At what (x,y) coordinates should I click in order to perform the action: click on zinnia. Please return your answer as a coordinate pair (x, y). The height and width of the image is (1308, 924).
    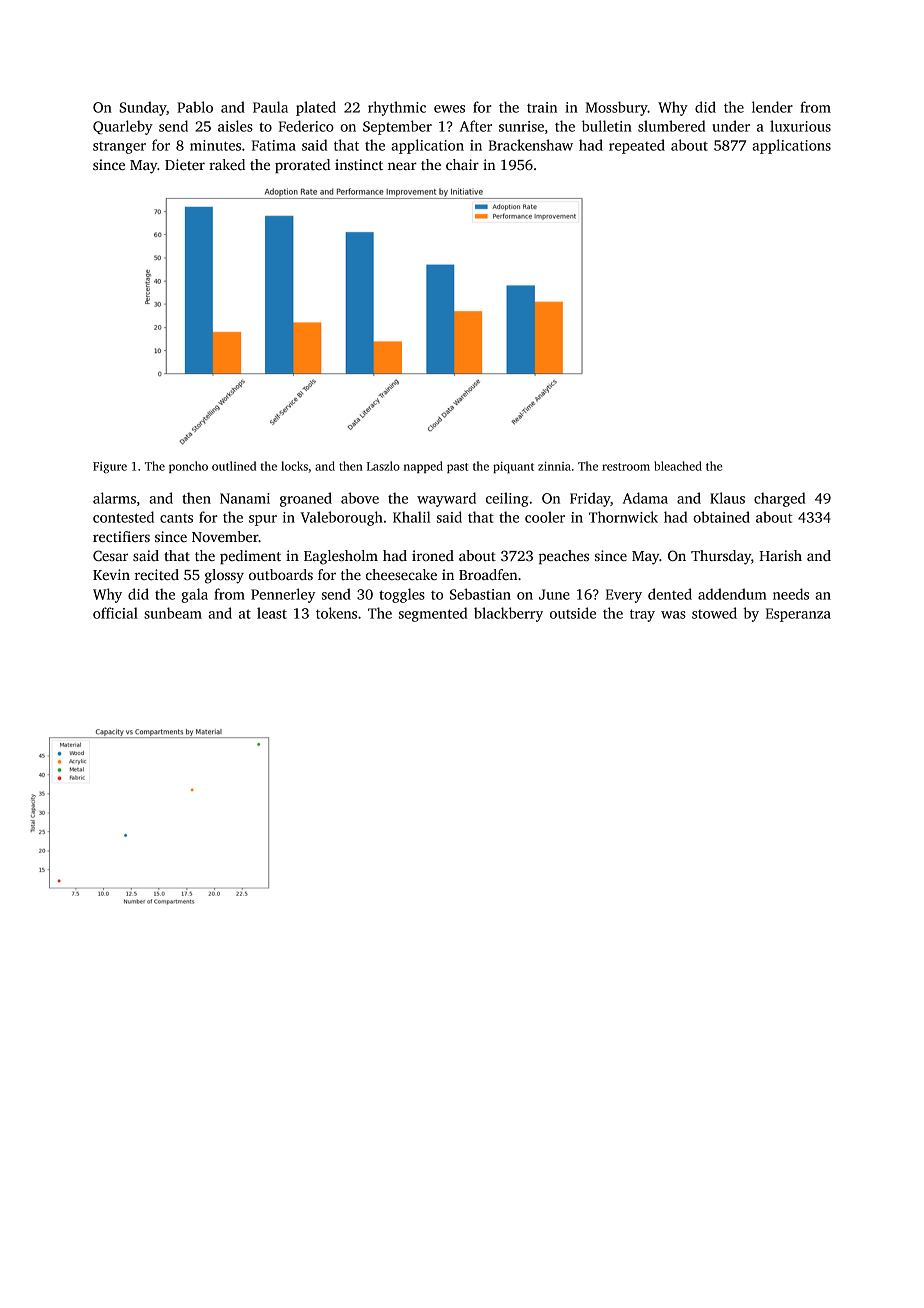
    Looking at the image, I should click on (554, 466).
